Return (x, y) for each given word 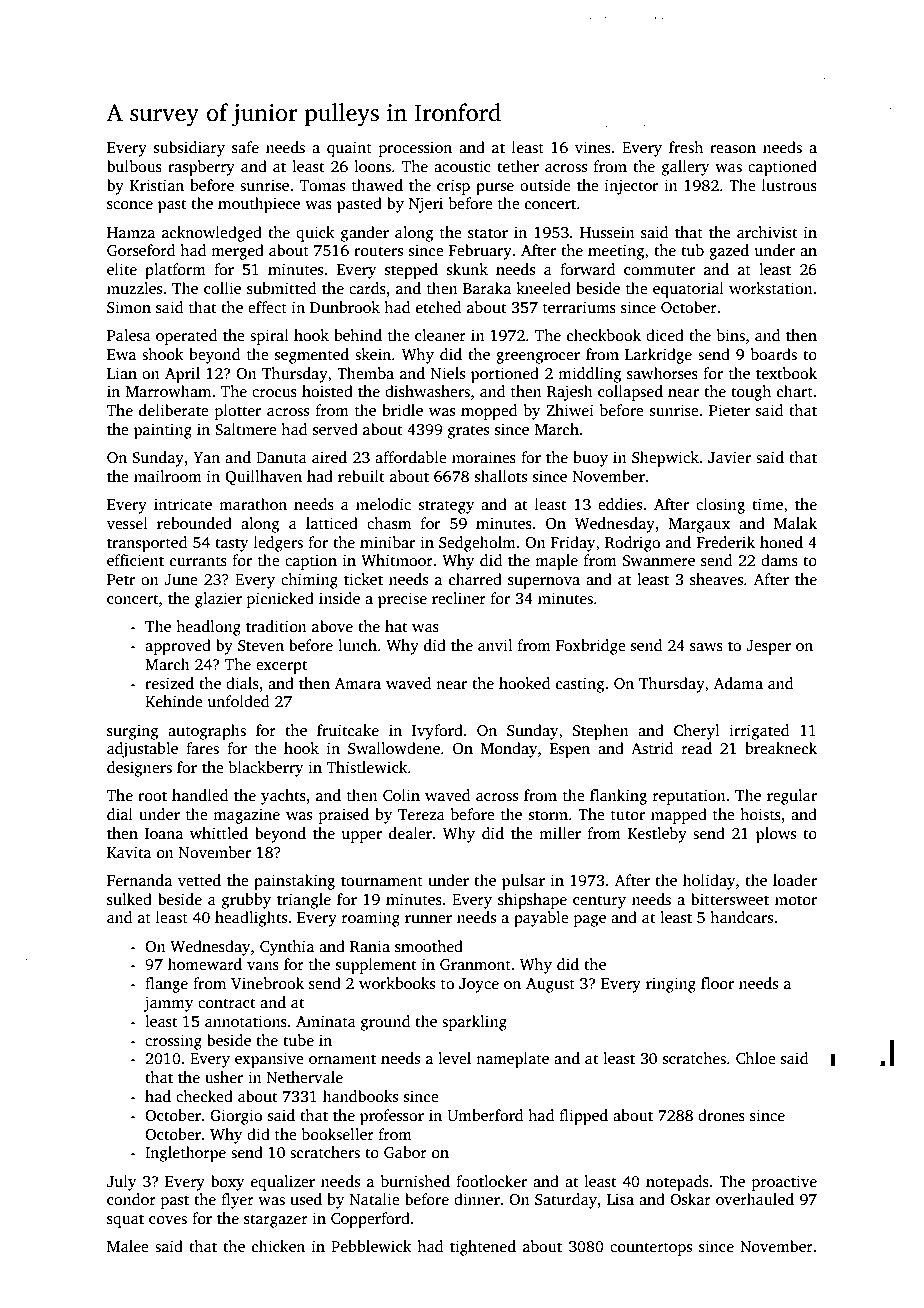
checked (204, 1096)
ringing (671, 985)
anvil (495, 645)
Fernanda (139, 880)
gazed (729, 252)
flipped (584, 1117)
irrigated (759, 732)
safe (245, 147)
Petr (121, 579)
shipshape (532, 901)
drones (721, 1115)
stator (488, 233)
